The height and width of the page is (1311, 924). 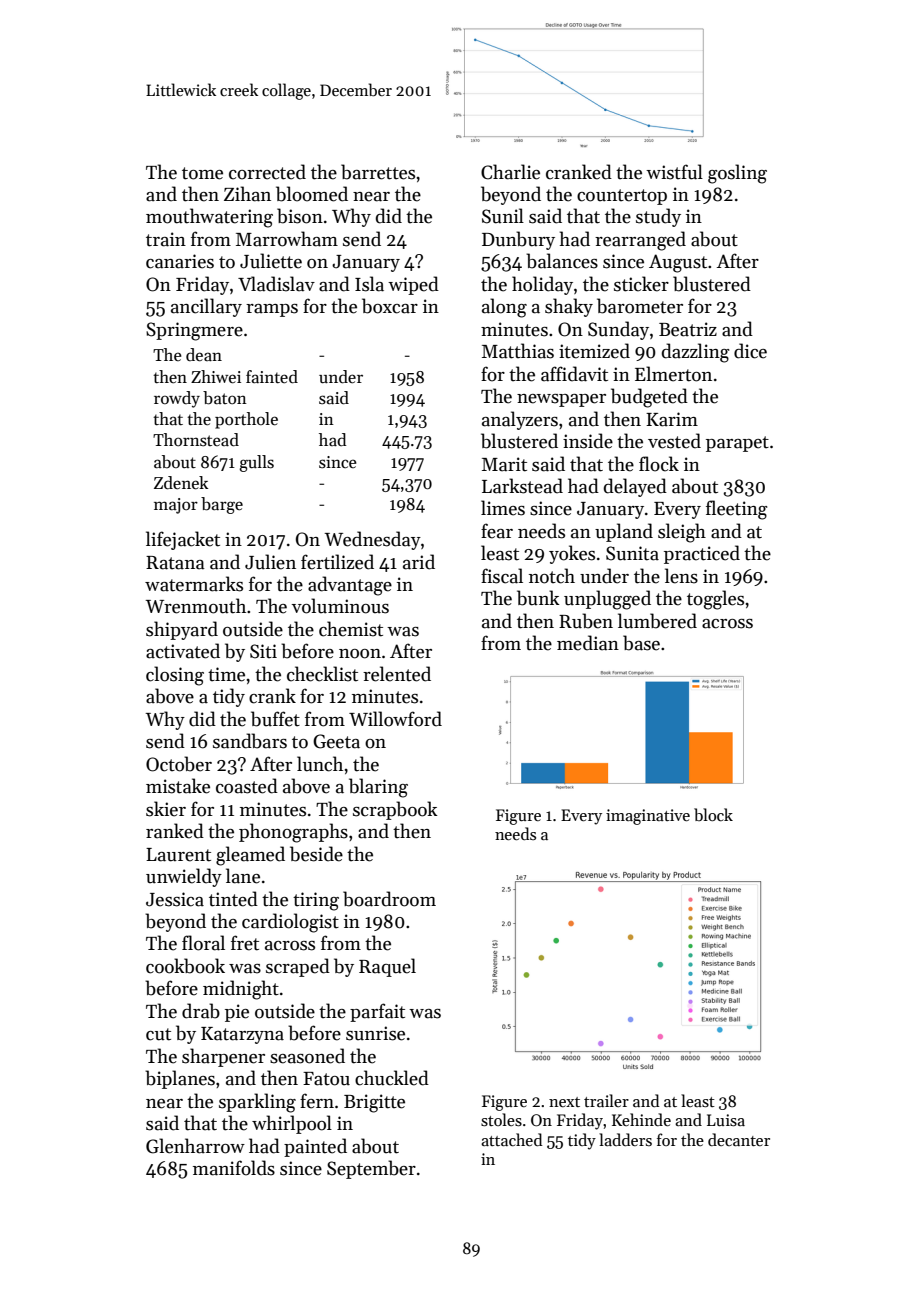 What do you see at coordinates (202, 173) in the page?
I see `tome` at bounding box center [202, 173].
